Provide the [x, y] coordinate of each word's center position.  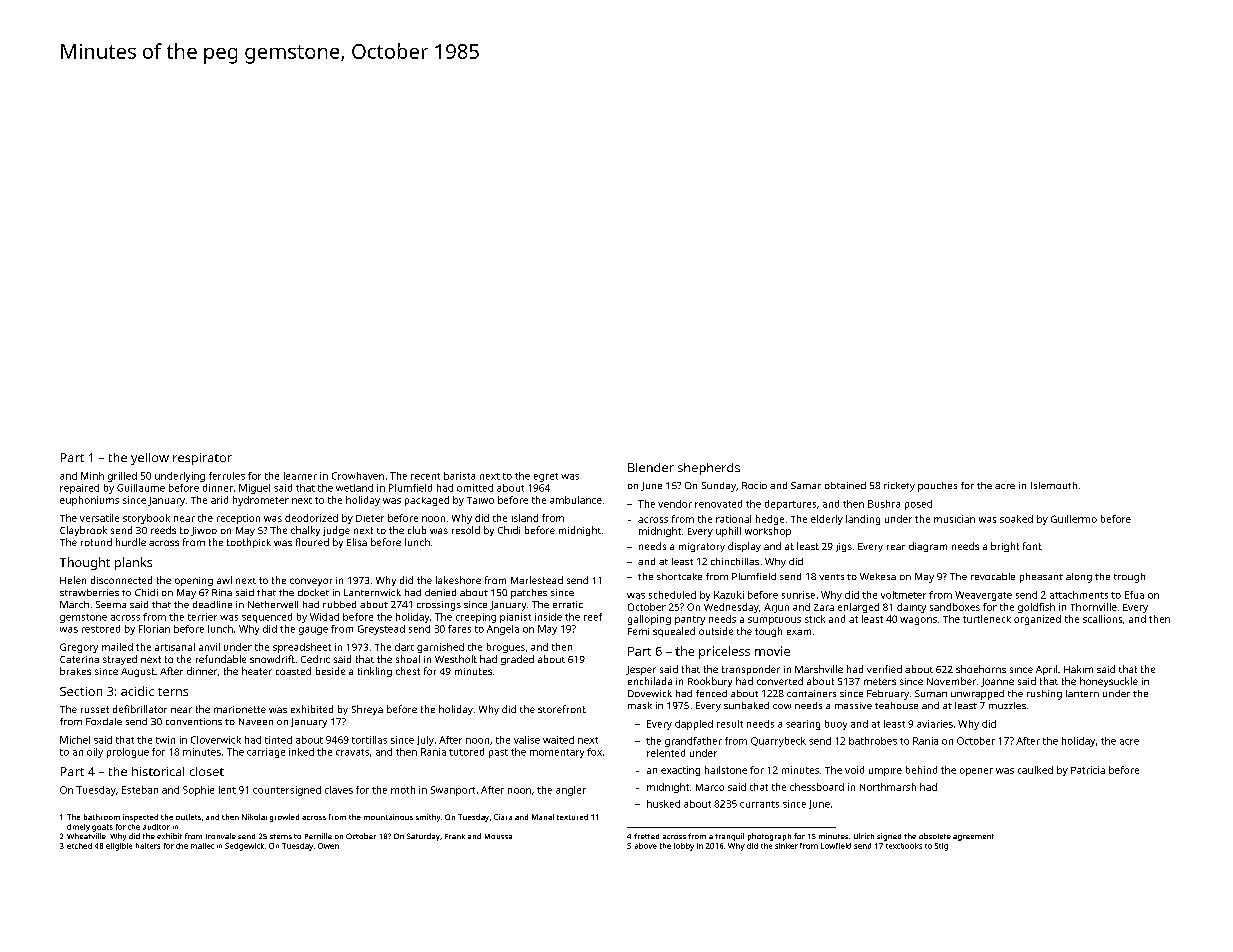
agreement [973, 837]
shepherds [709, 469]
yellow [150, 459]
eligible [119, 847]
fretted [646, 836]
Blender [651, 467]
